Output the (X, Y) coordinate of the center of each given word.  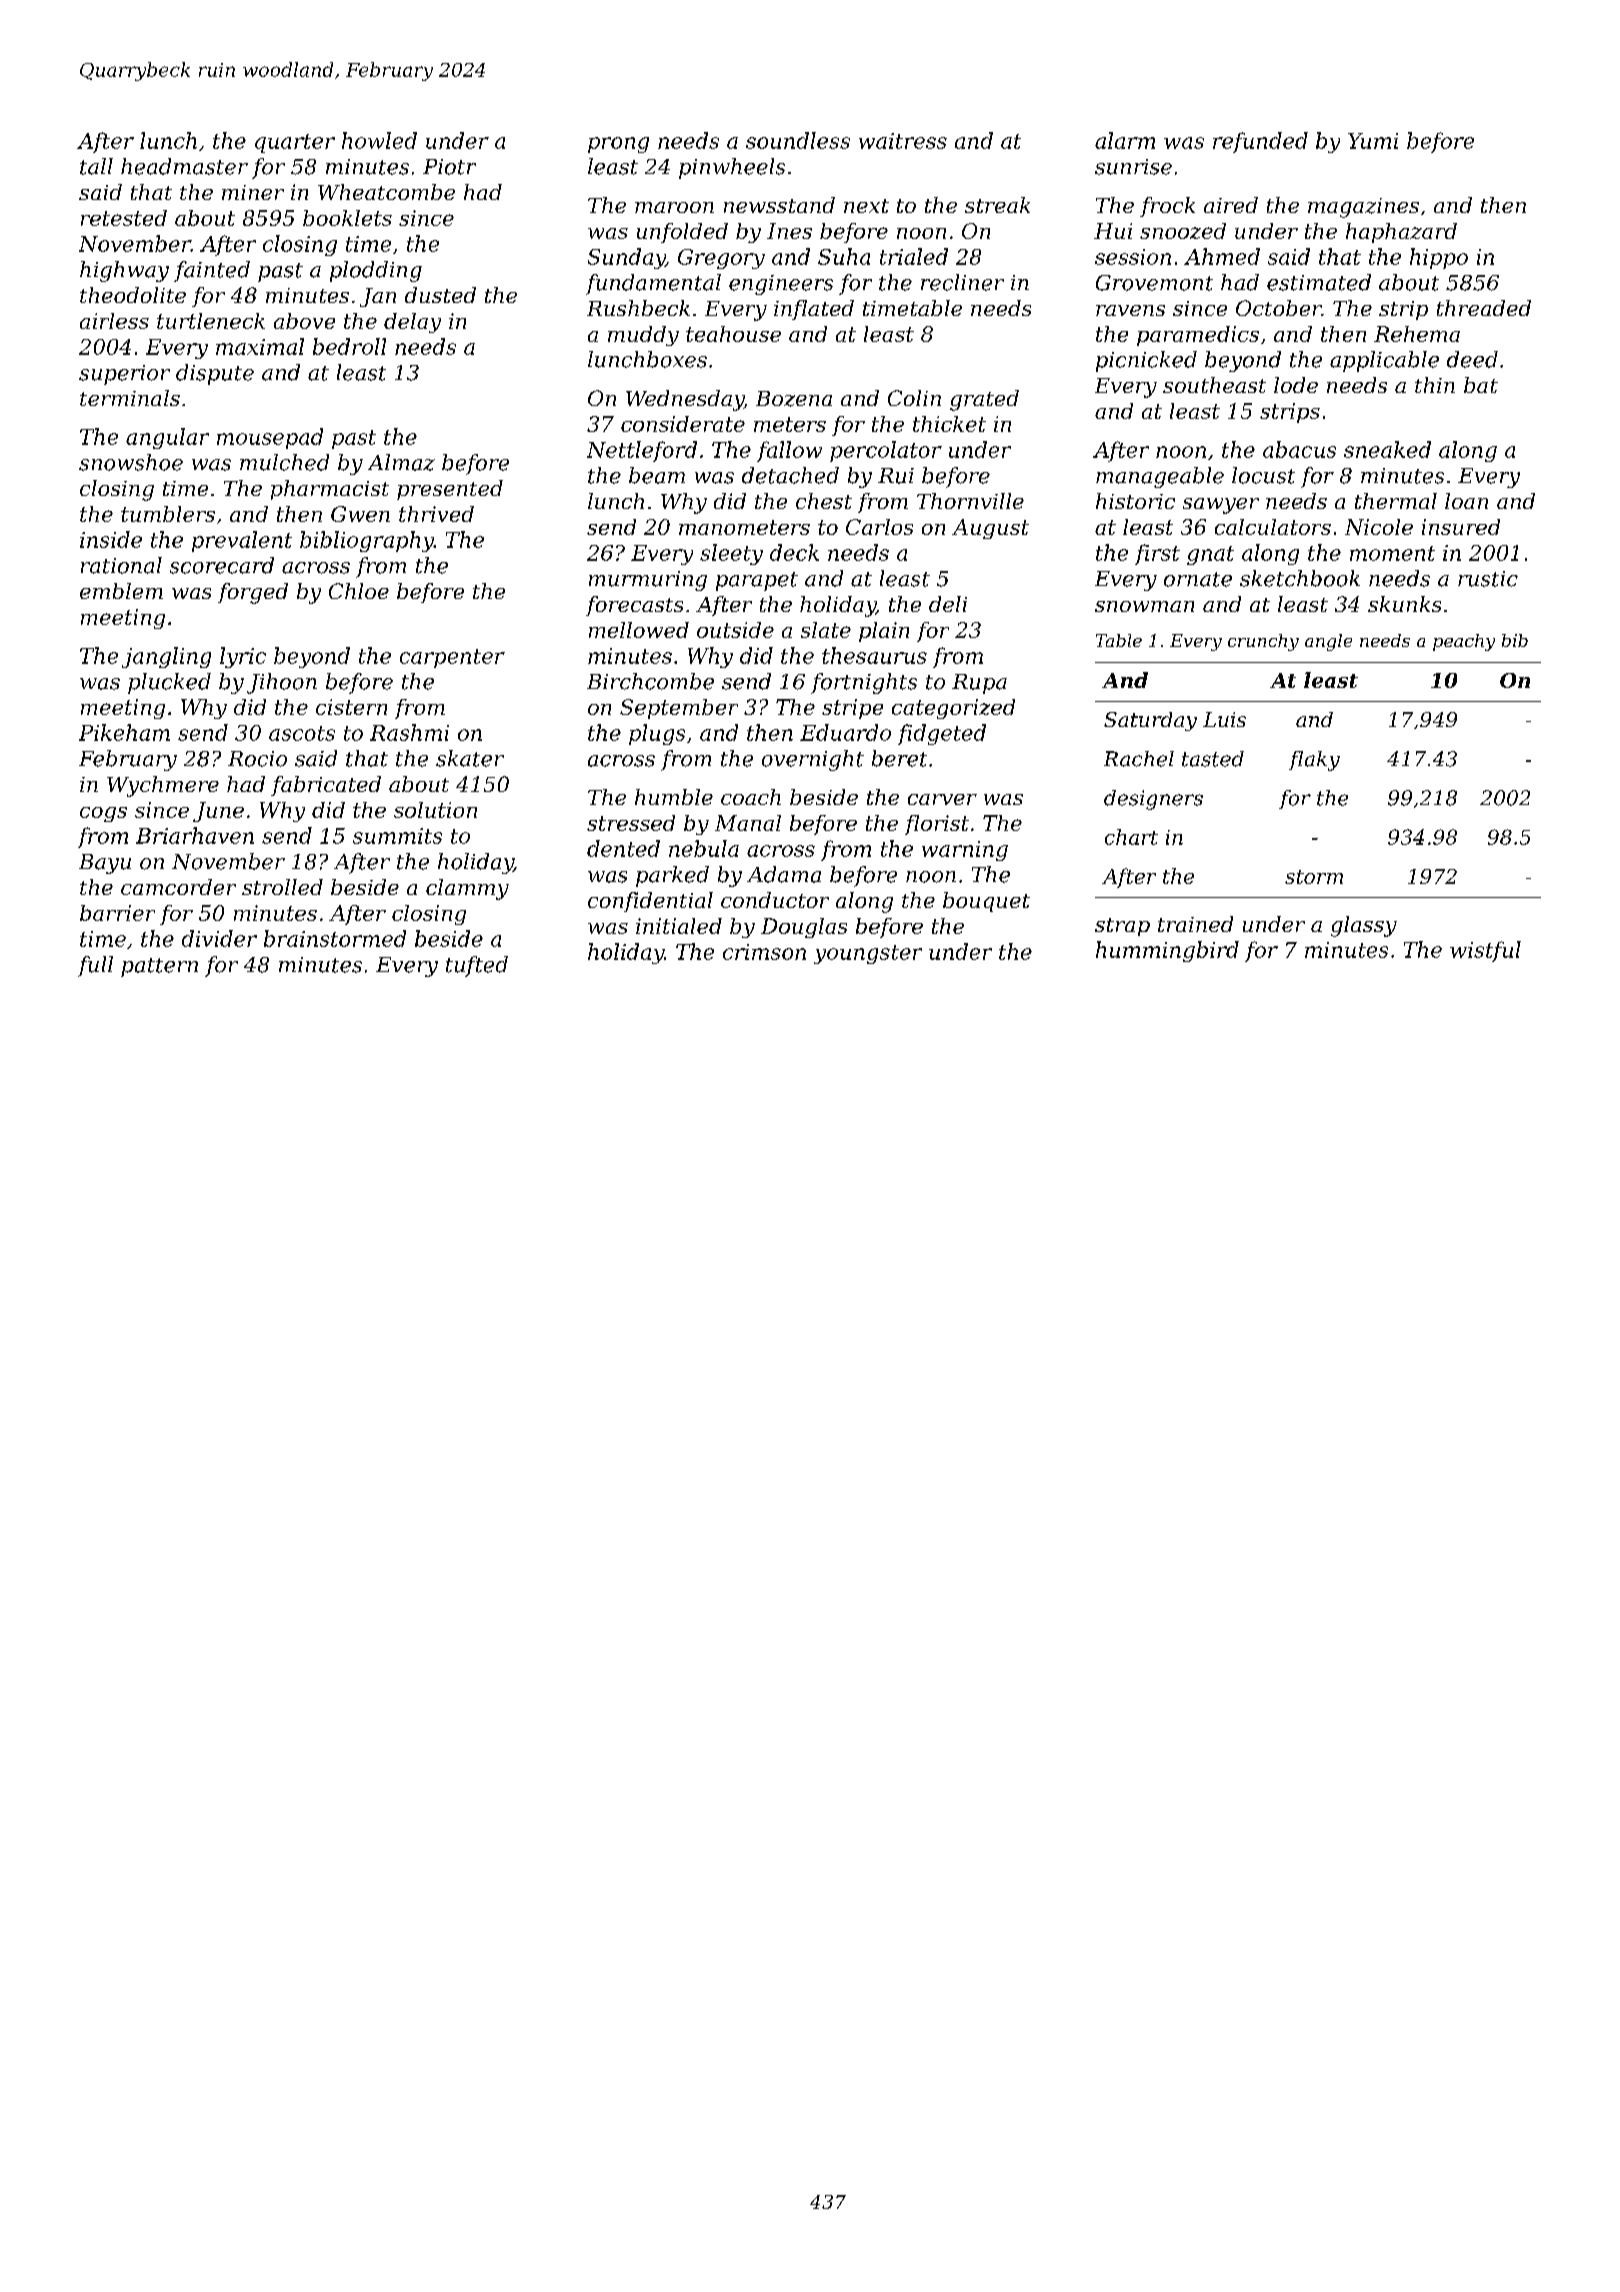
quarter (295, 143)
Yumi (1373, 141)
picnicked (1146, 361)
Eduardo (845, 732)
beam (657, 475)
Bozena (794, 399)
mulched (284, 462)
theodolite (133, 295)
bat (1481, 385)
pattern (159, 967)
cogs (103, 814)
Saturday (1150, 721)
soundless (798, 140)
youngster (868, 954)
